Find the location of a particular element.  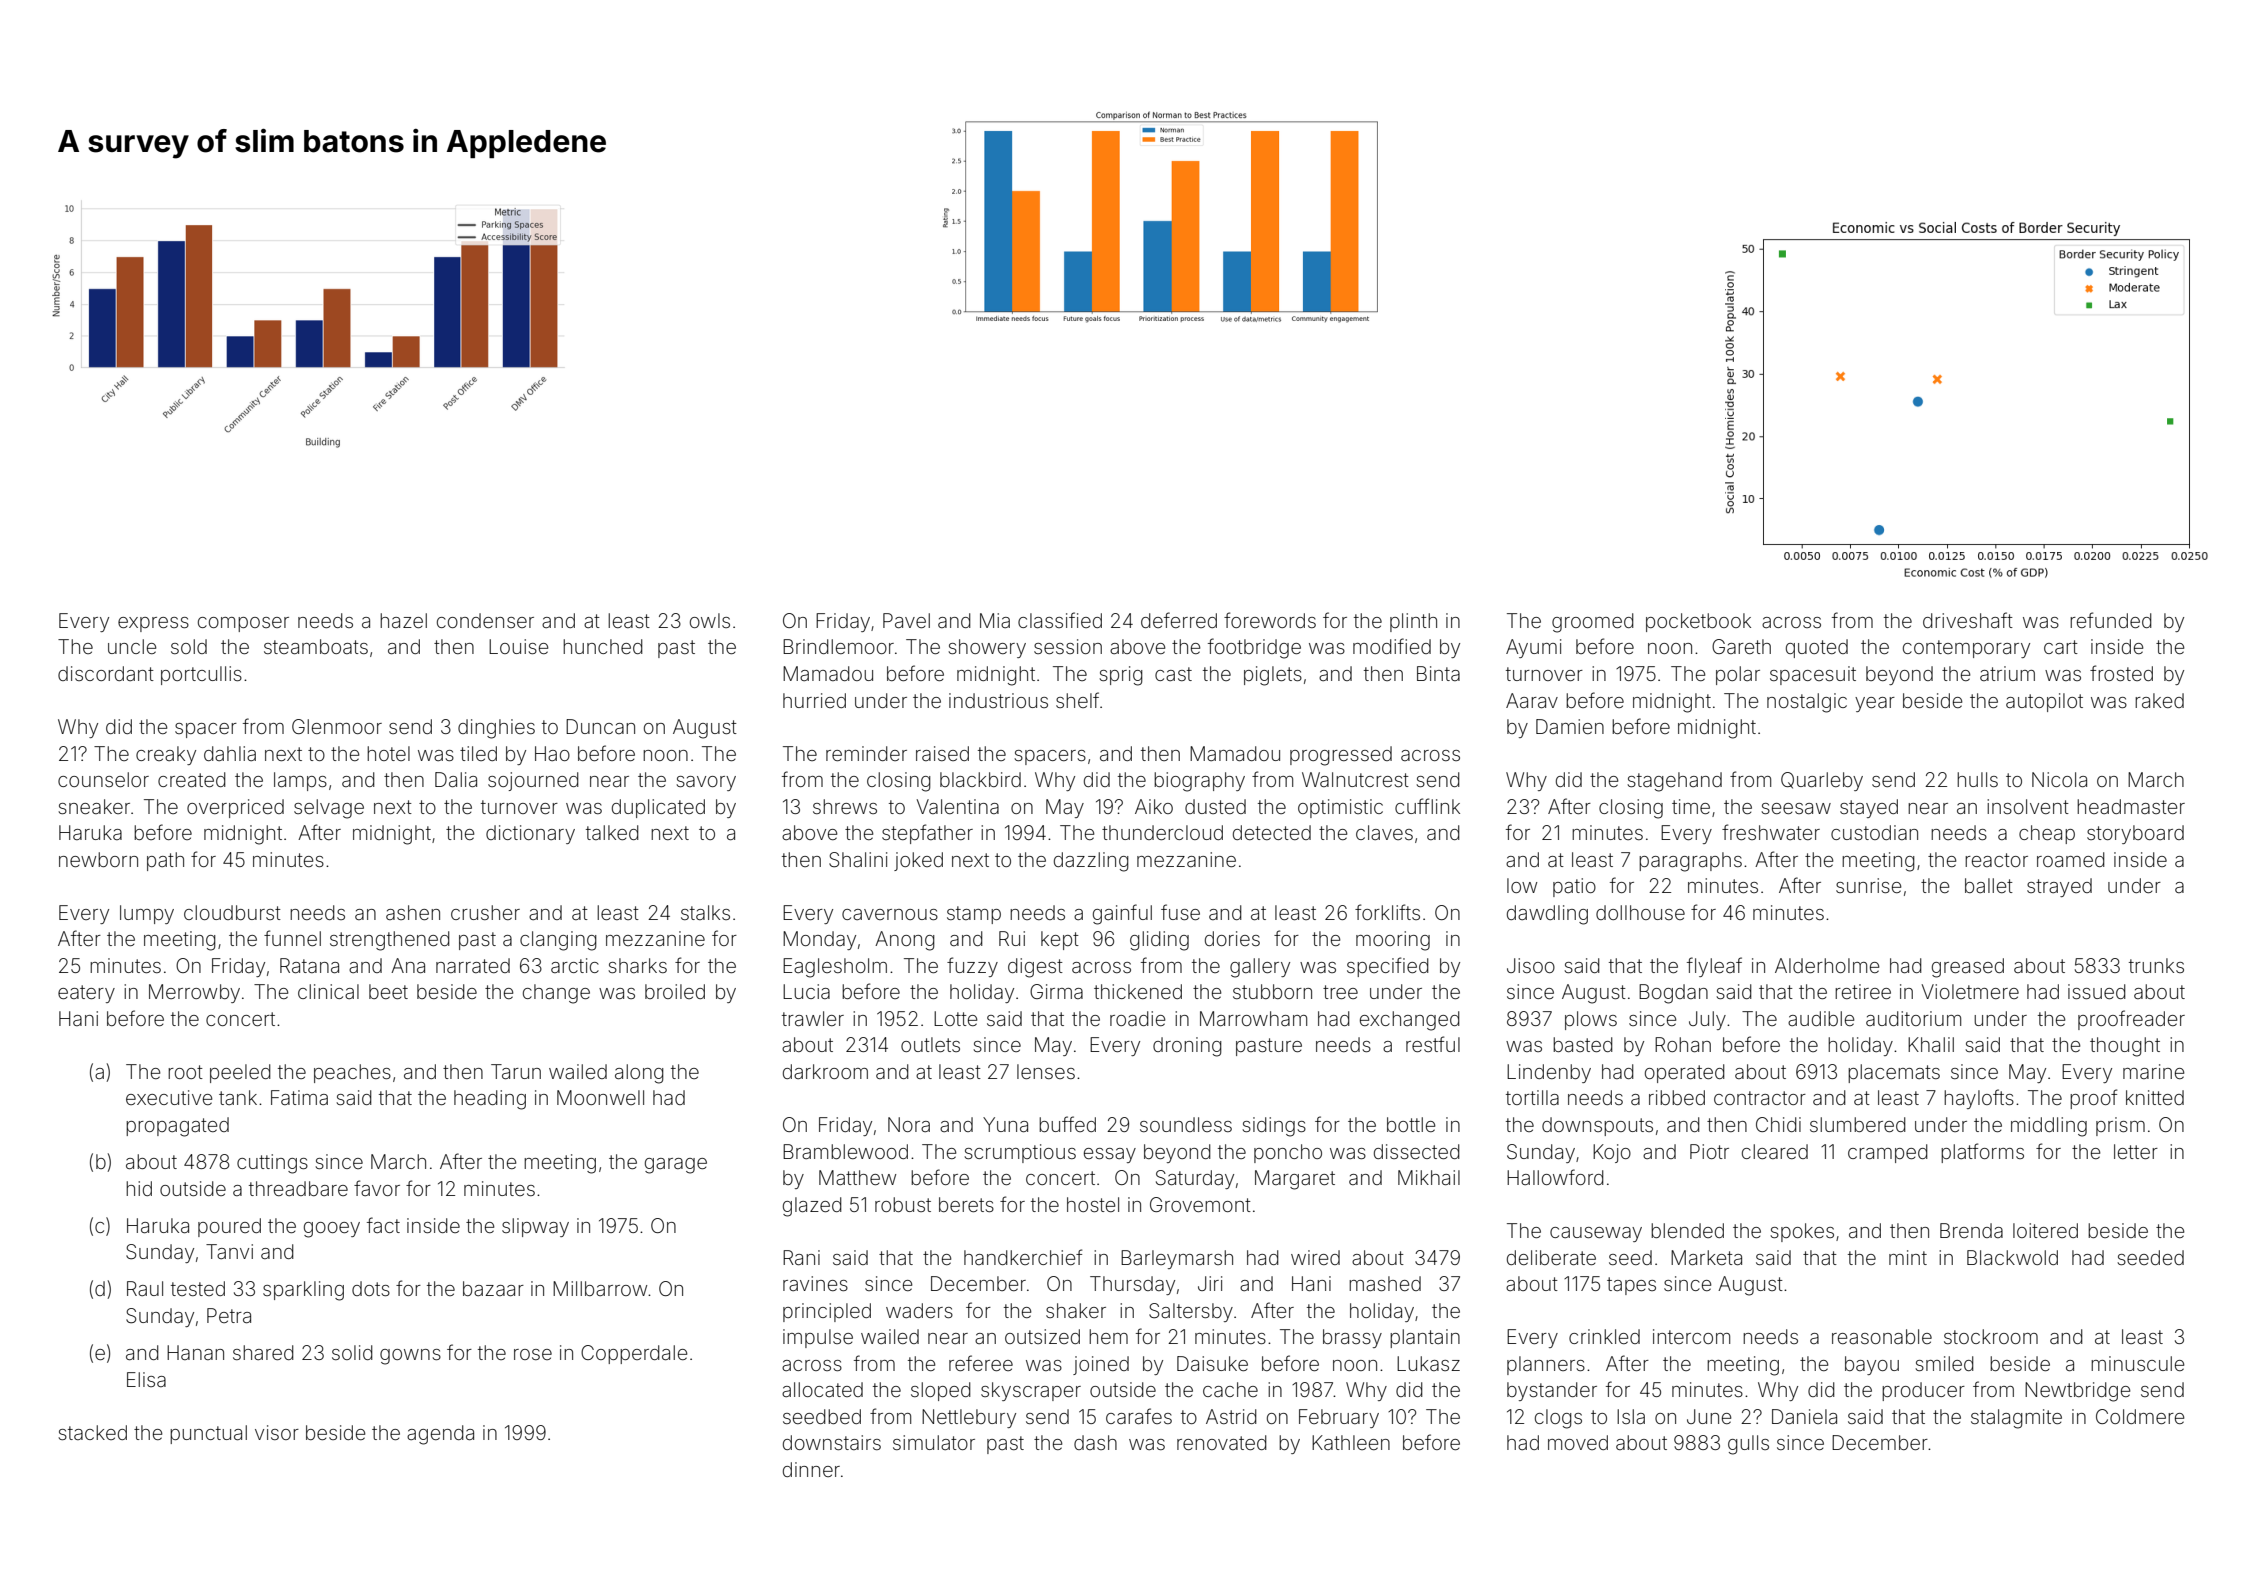

deferred is located at coordinates (1179, 620).
